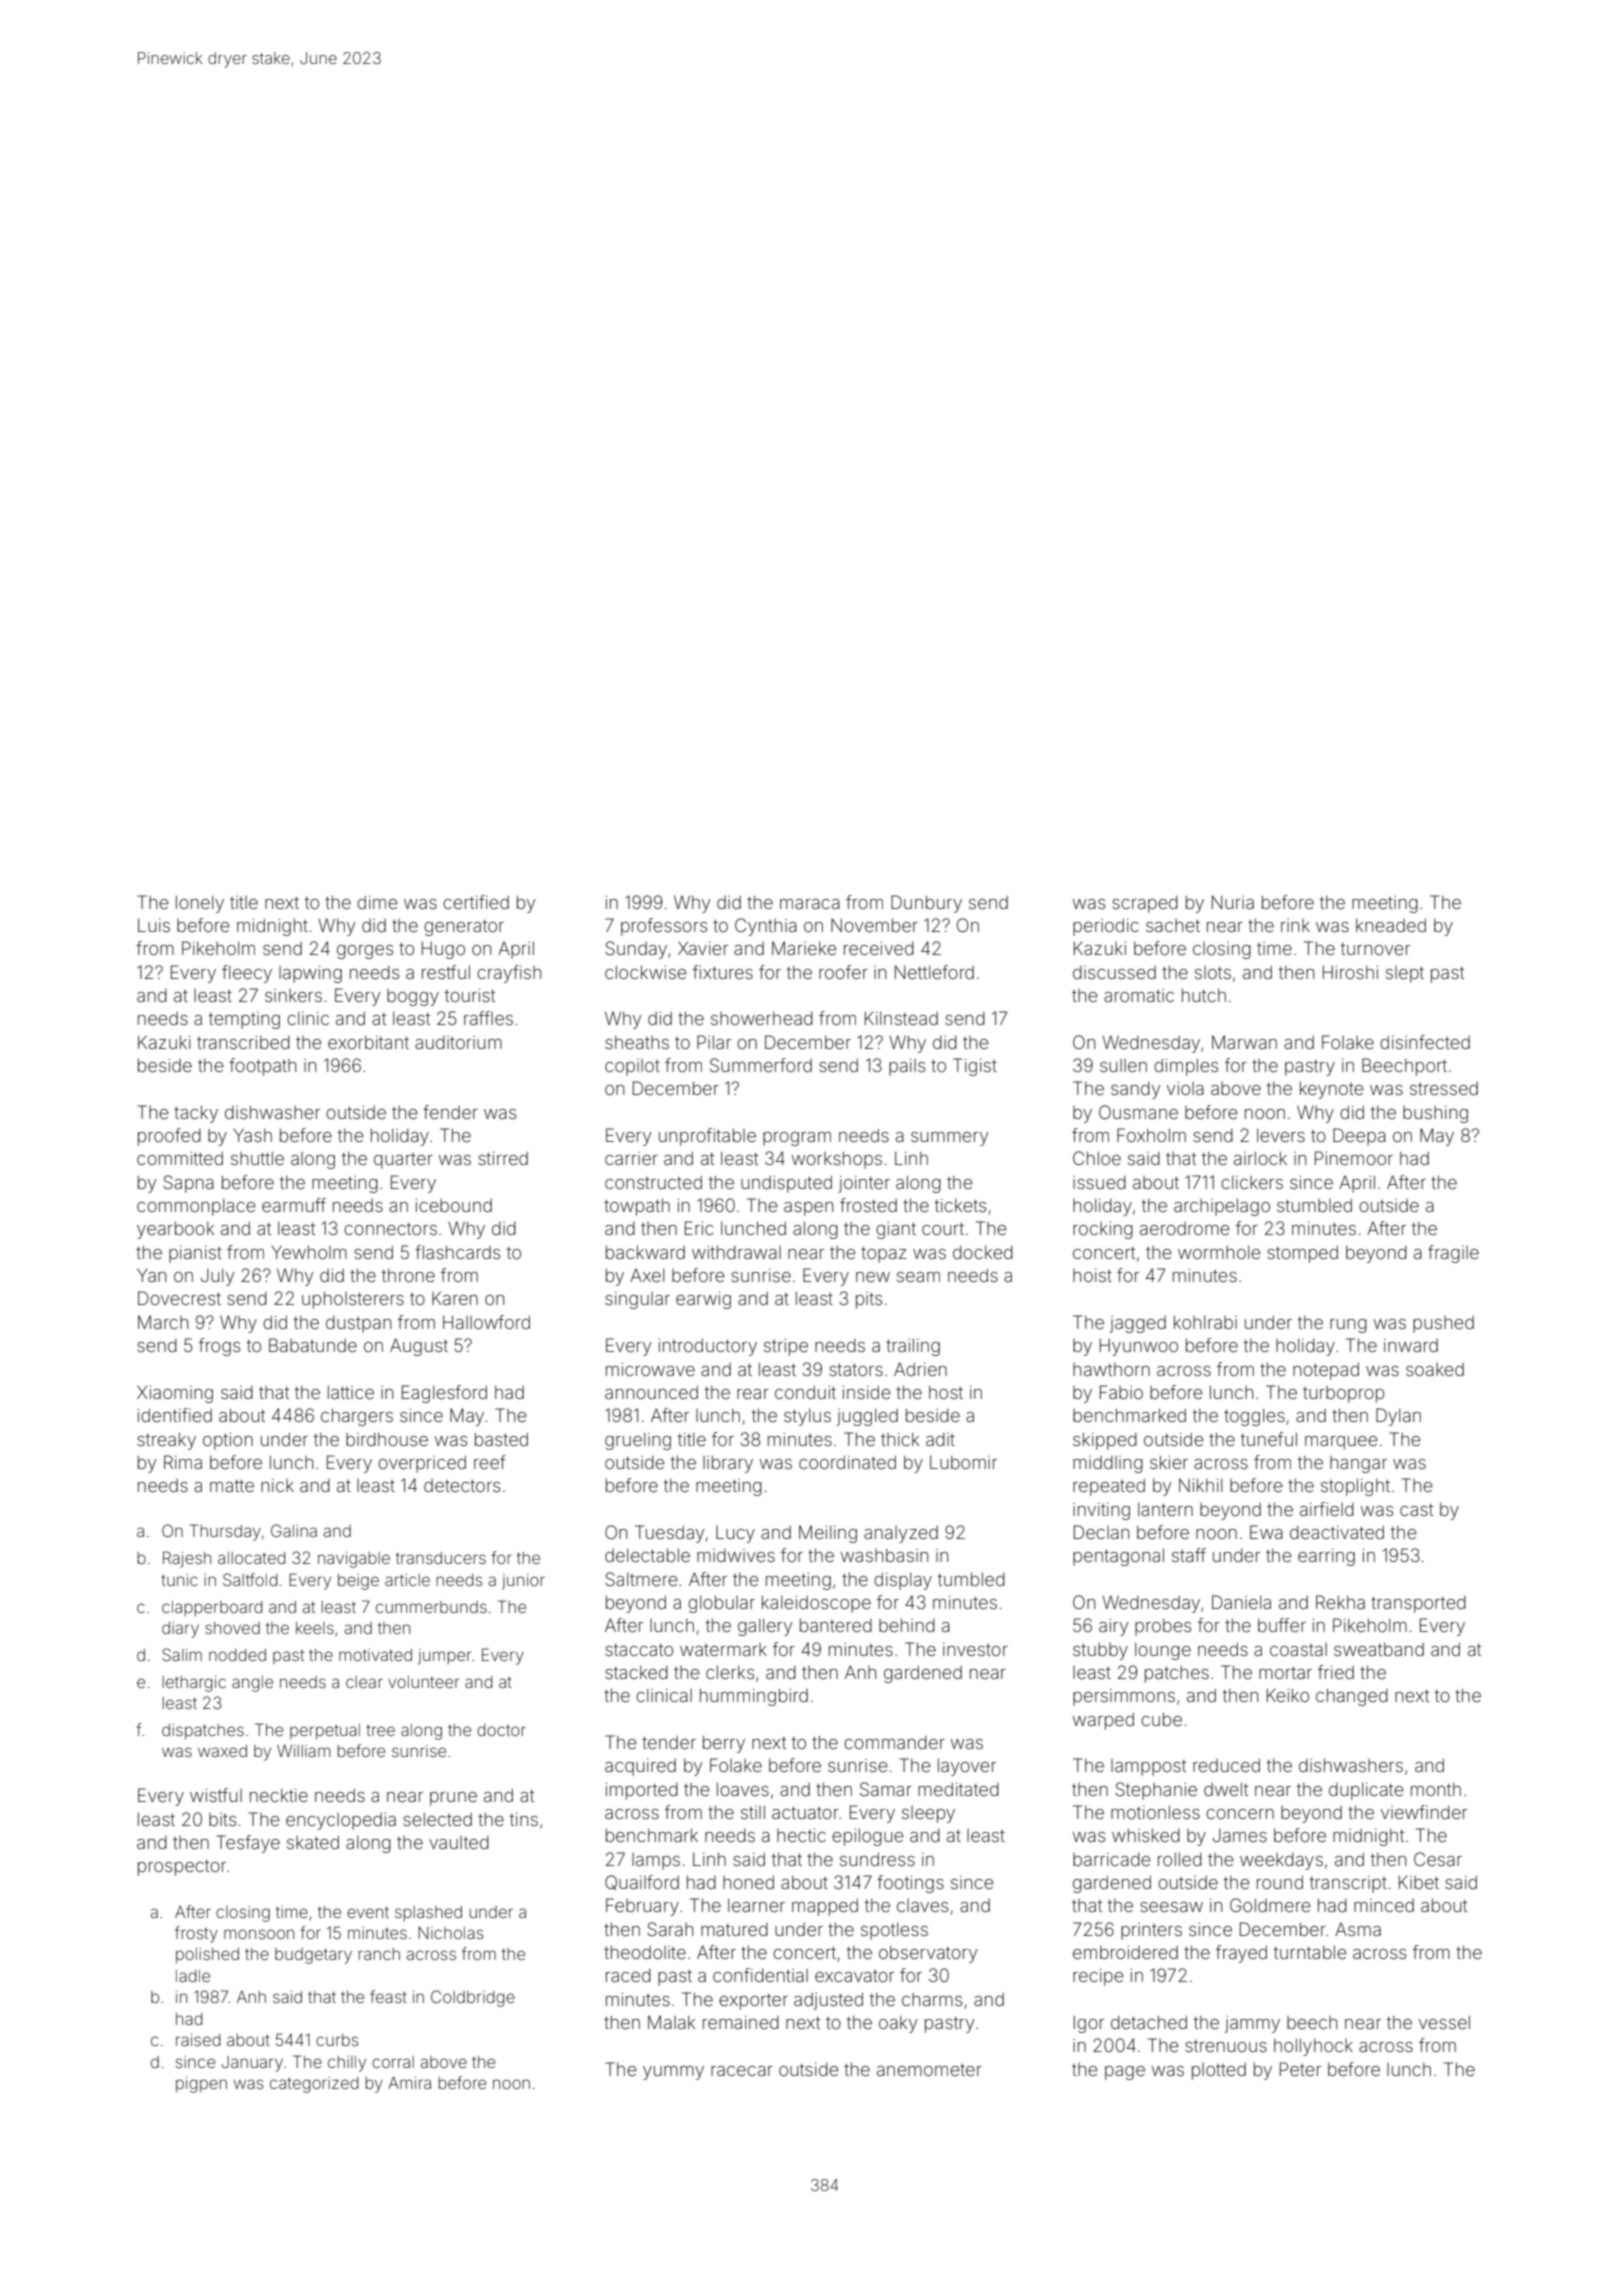 The image size is (1620, 2292). What do you see at coordinates (1113, 1627) in the screenshot?
I see `airy` at bounding box center [1113, 1627].
